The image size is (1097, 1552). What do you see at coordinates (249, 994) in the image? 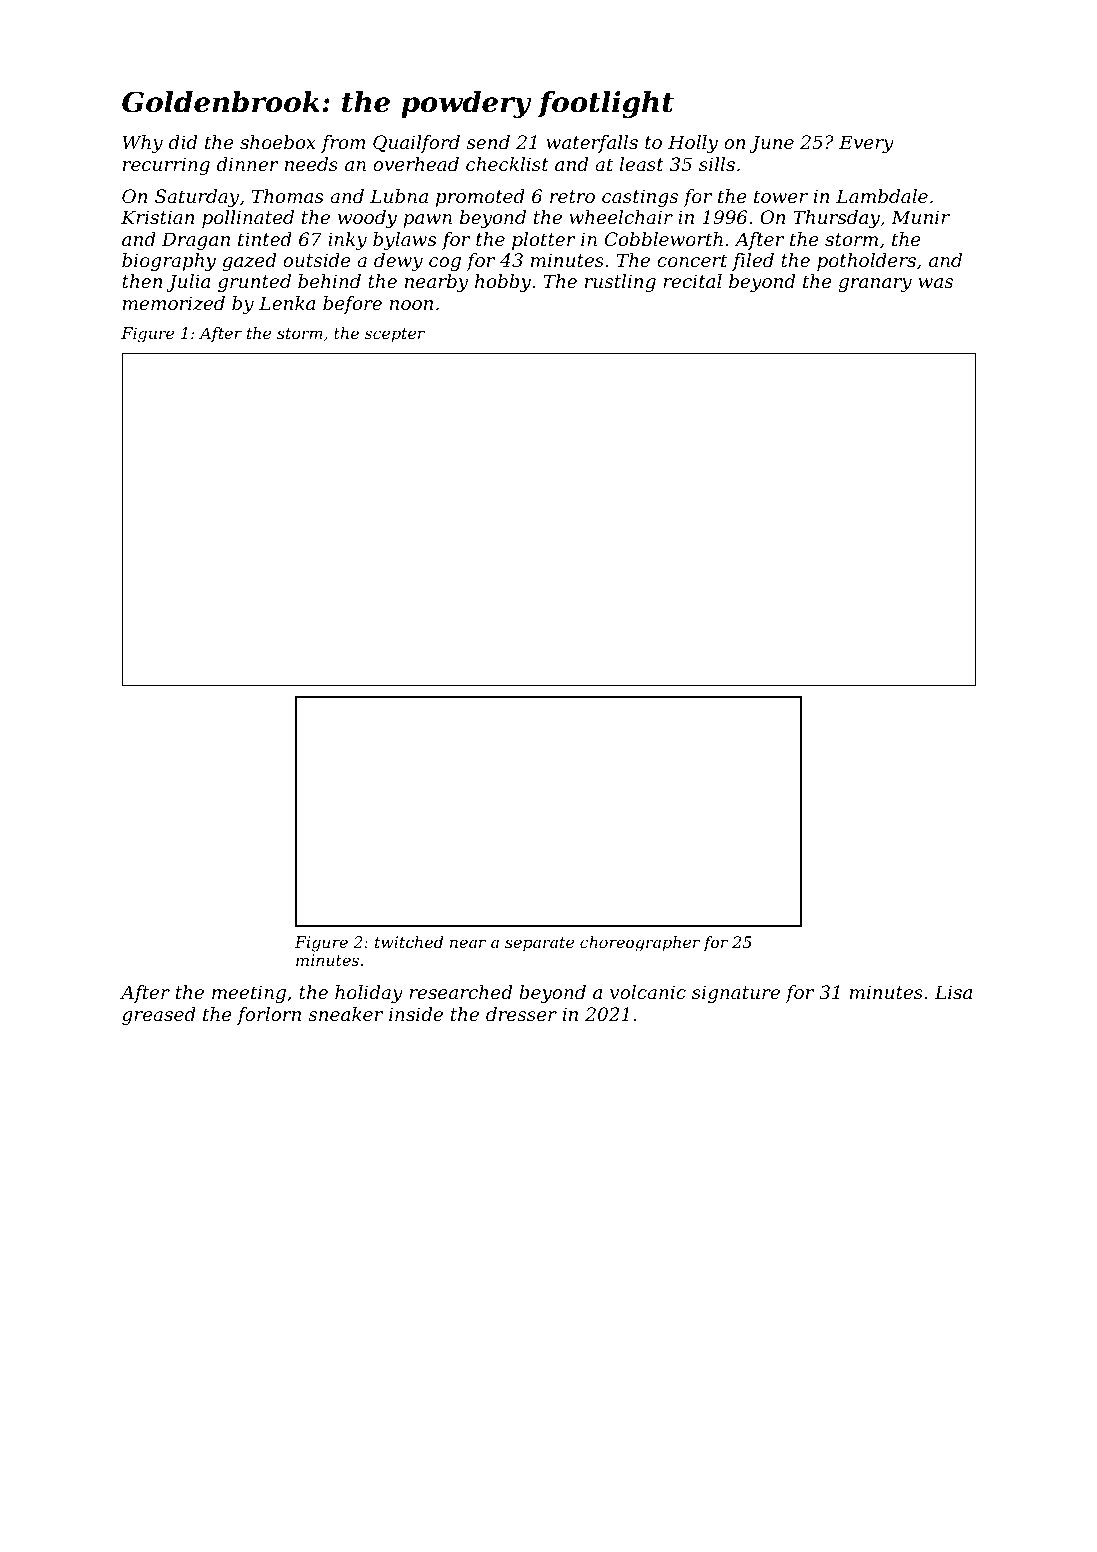
I see `meeting` at bounding box center [249, 994].
